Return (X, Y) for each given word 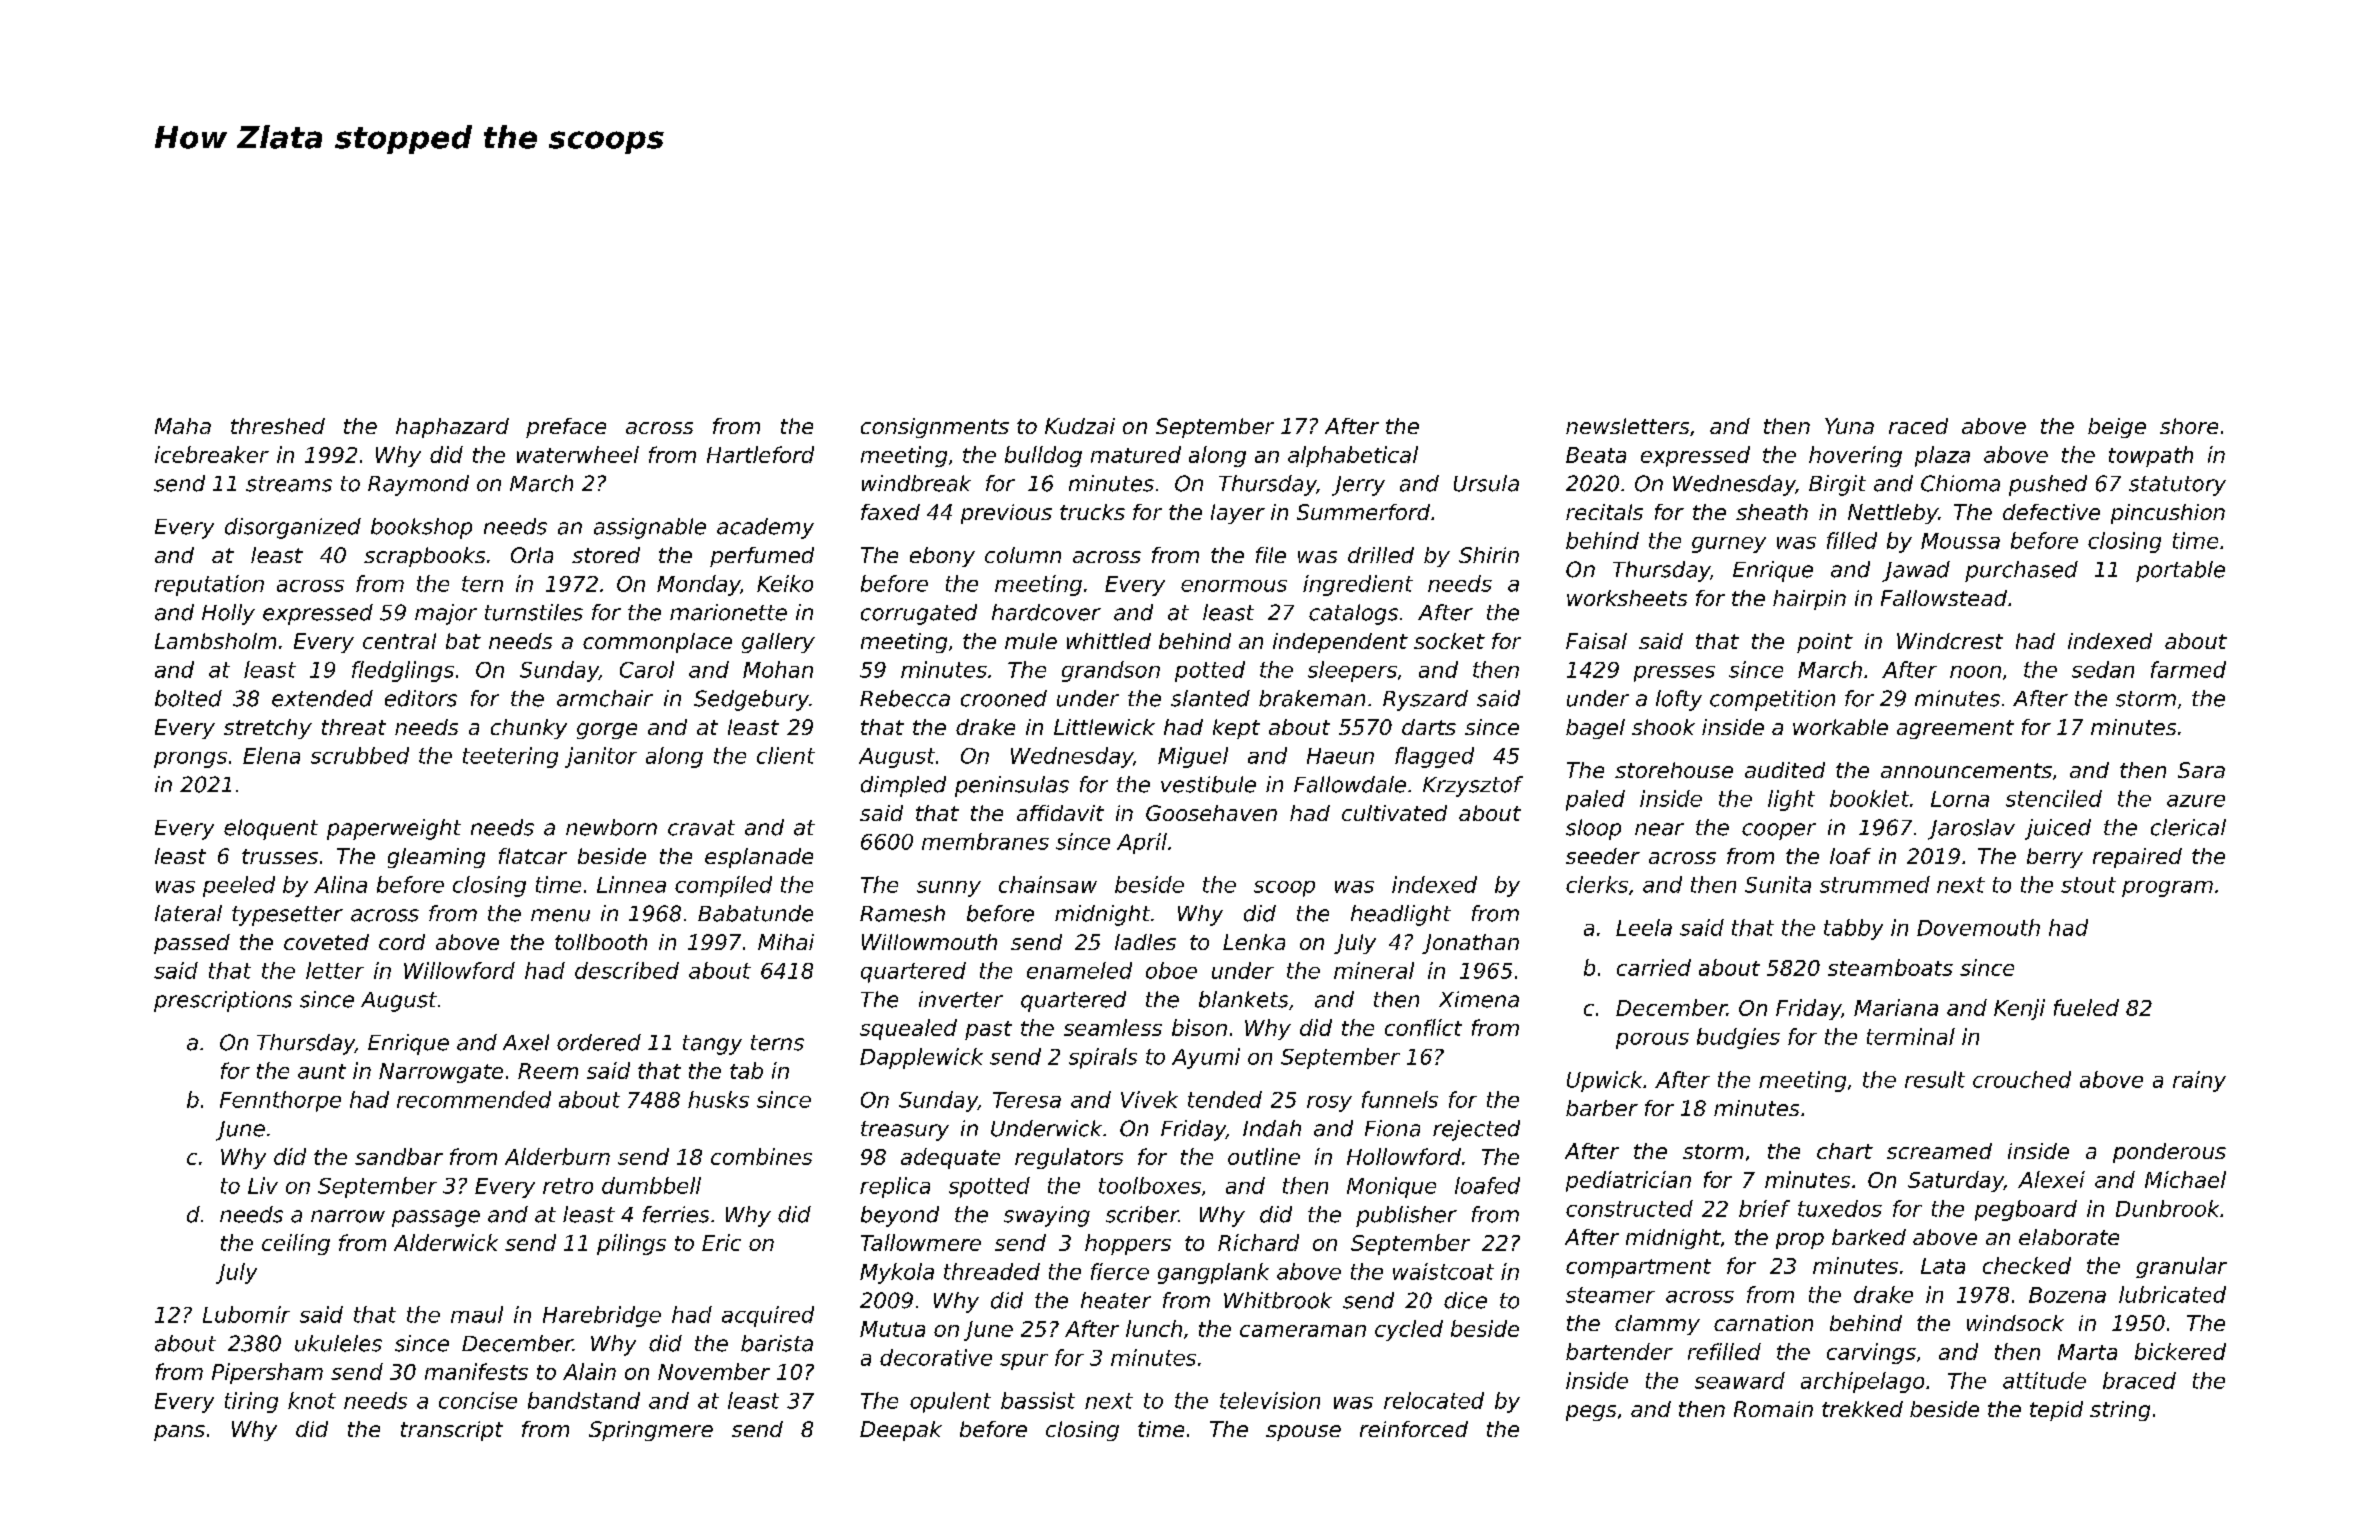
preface (566, 428)
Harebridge (602, 1316)
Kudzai (1080, 426)
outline (1264, 1156)
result (1935, 1079)
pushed (2048, 485)
